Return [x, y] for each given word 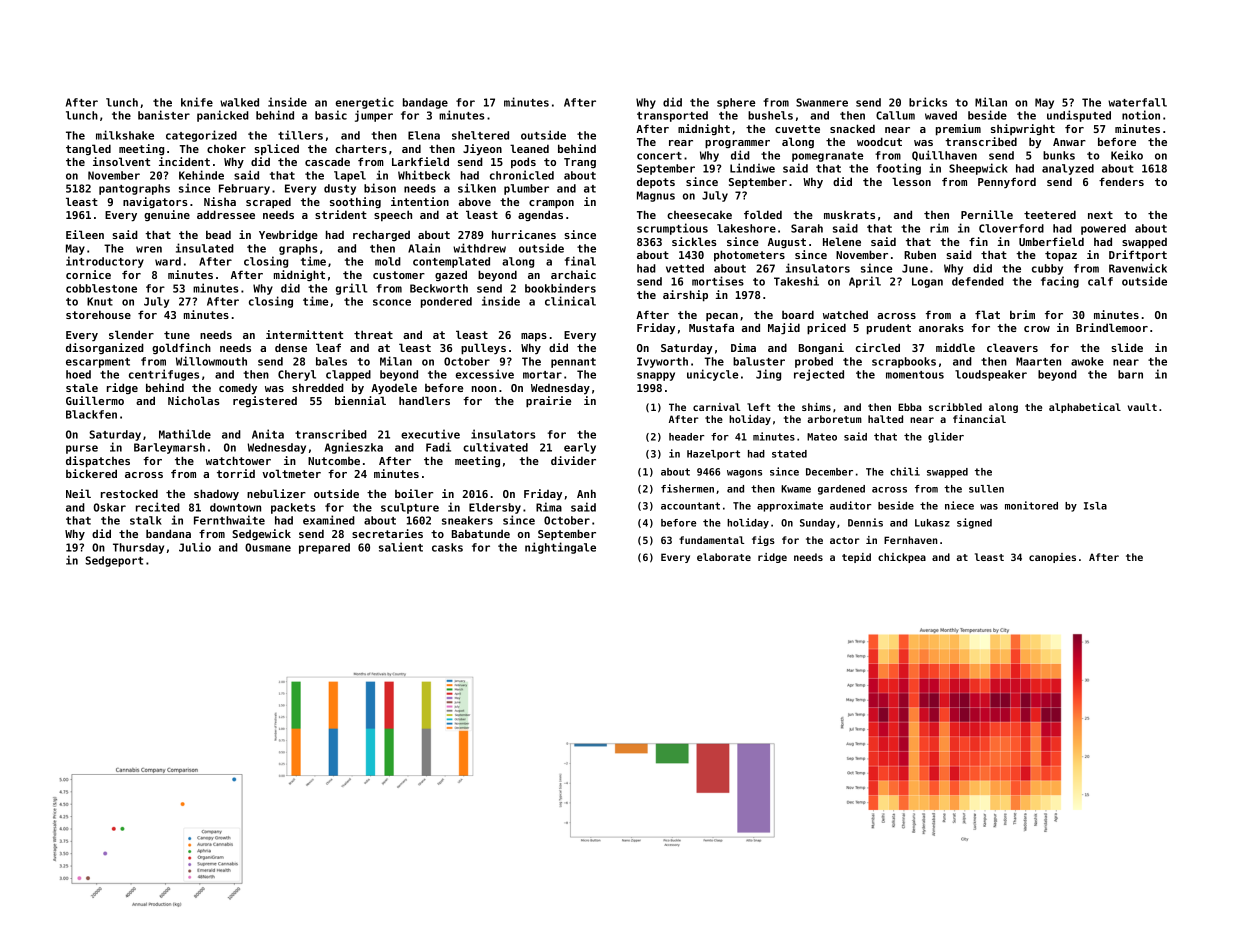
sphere [736, 103]
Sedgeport [114, 561]
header [686, 437]
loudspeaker [991, 375]
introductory [105, 262]
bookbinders [560, 288]
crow [1037, 329]
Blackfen [91, 414]
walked [239, 102]
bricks [928, 102]
